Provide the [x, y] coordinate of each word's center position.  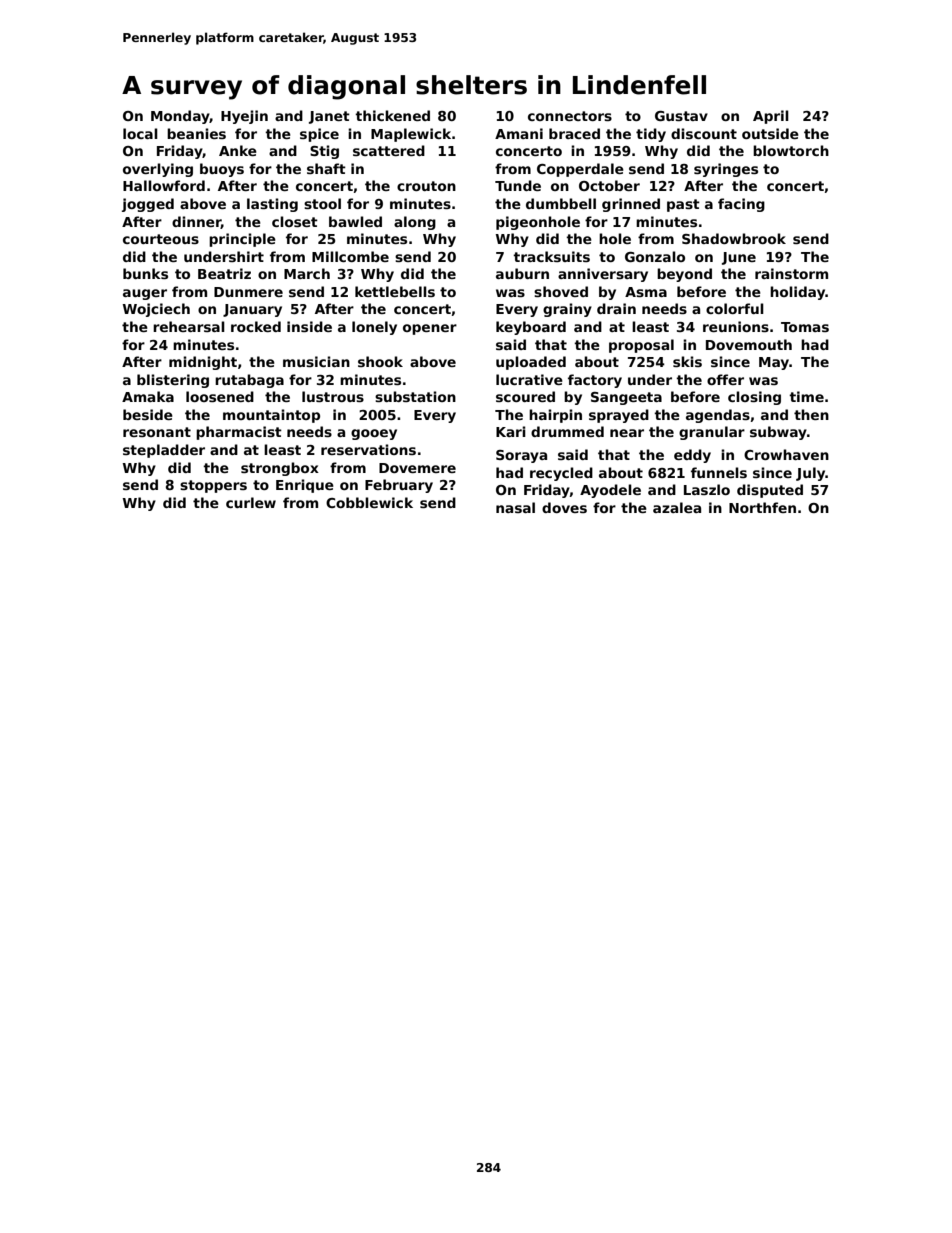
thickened [392, 115]
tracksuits [551, 256]
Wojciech [156, 310]
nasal [515, 507]
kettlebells [395, 291]
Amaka [148, 396]
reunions [736, 326]
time [806, 396]
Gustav [681, 116]
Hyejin [244, 117]
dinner [196, 222]
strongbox [280, 469]
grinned [631, 205]
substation [415, 396]
